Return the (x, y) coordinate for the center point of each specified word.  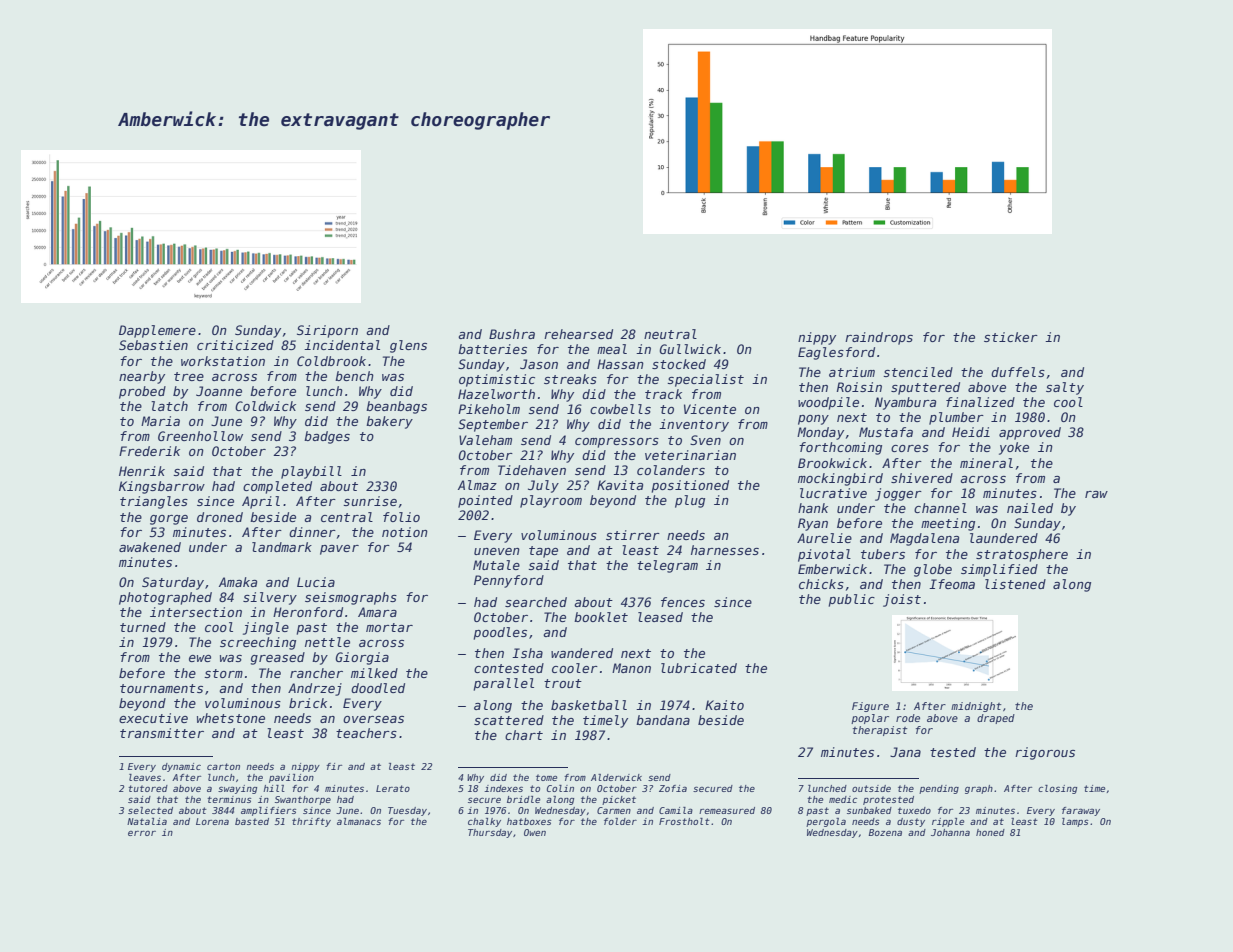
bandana (663, 720)
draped (996, 719)
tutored (148, 788)
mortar (389, 627)
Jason (539, 364)
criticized (235, 345)
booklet (601, 617)
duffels (1018, 372)
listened (1015, 584)
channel (940, 508)
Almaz (477, 485)
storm (223, 673)
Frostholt (684, 821)
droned (220, 517)
